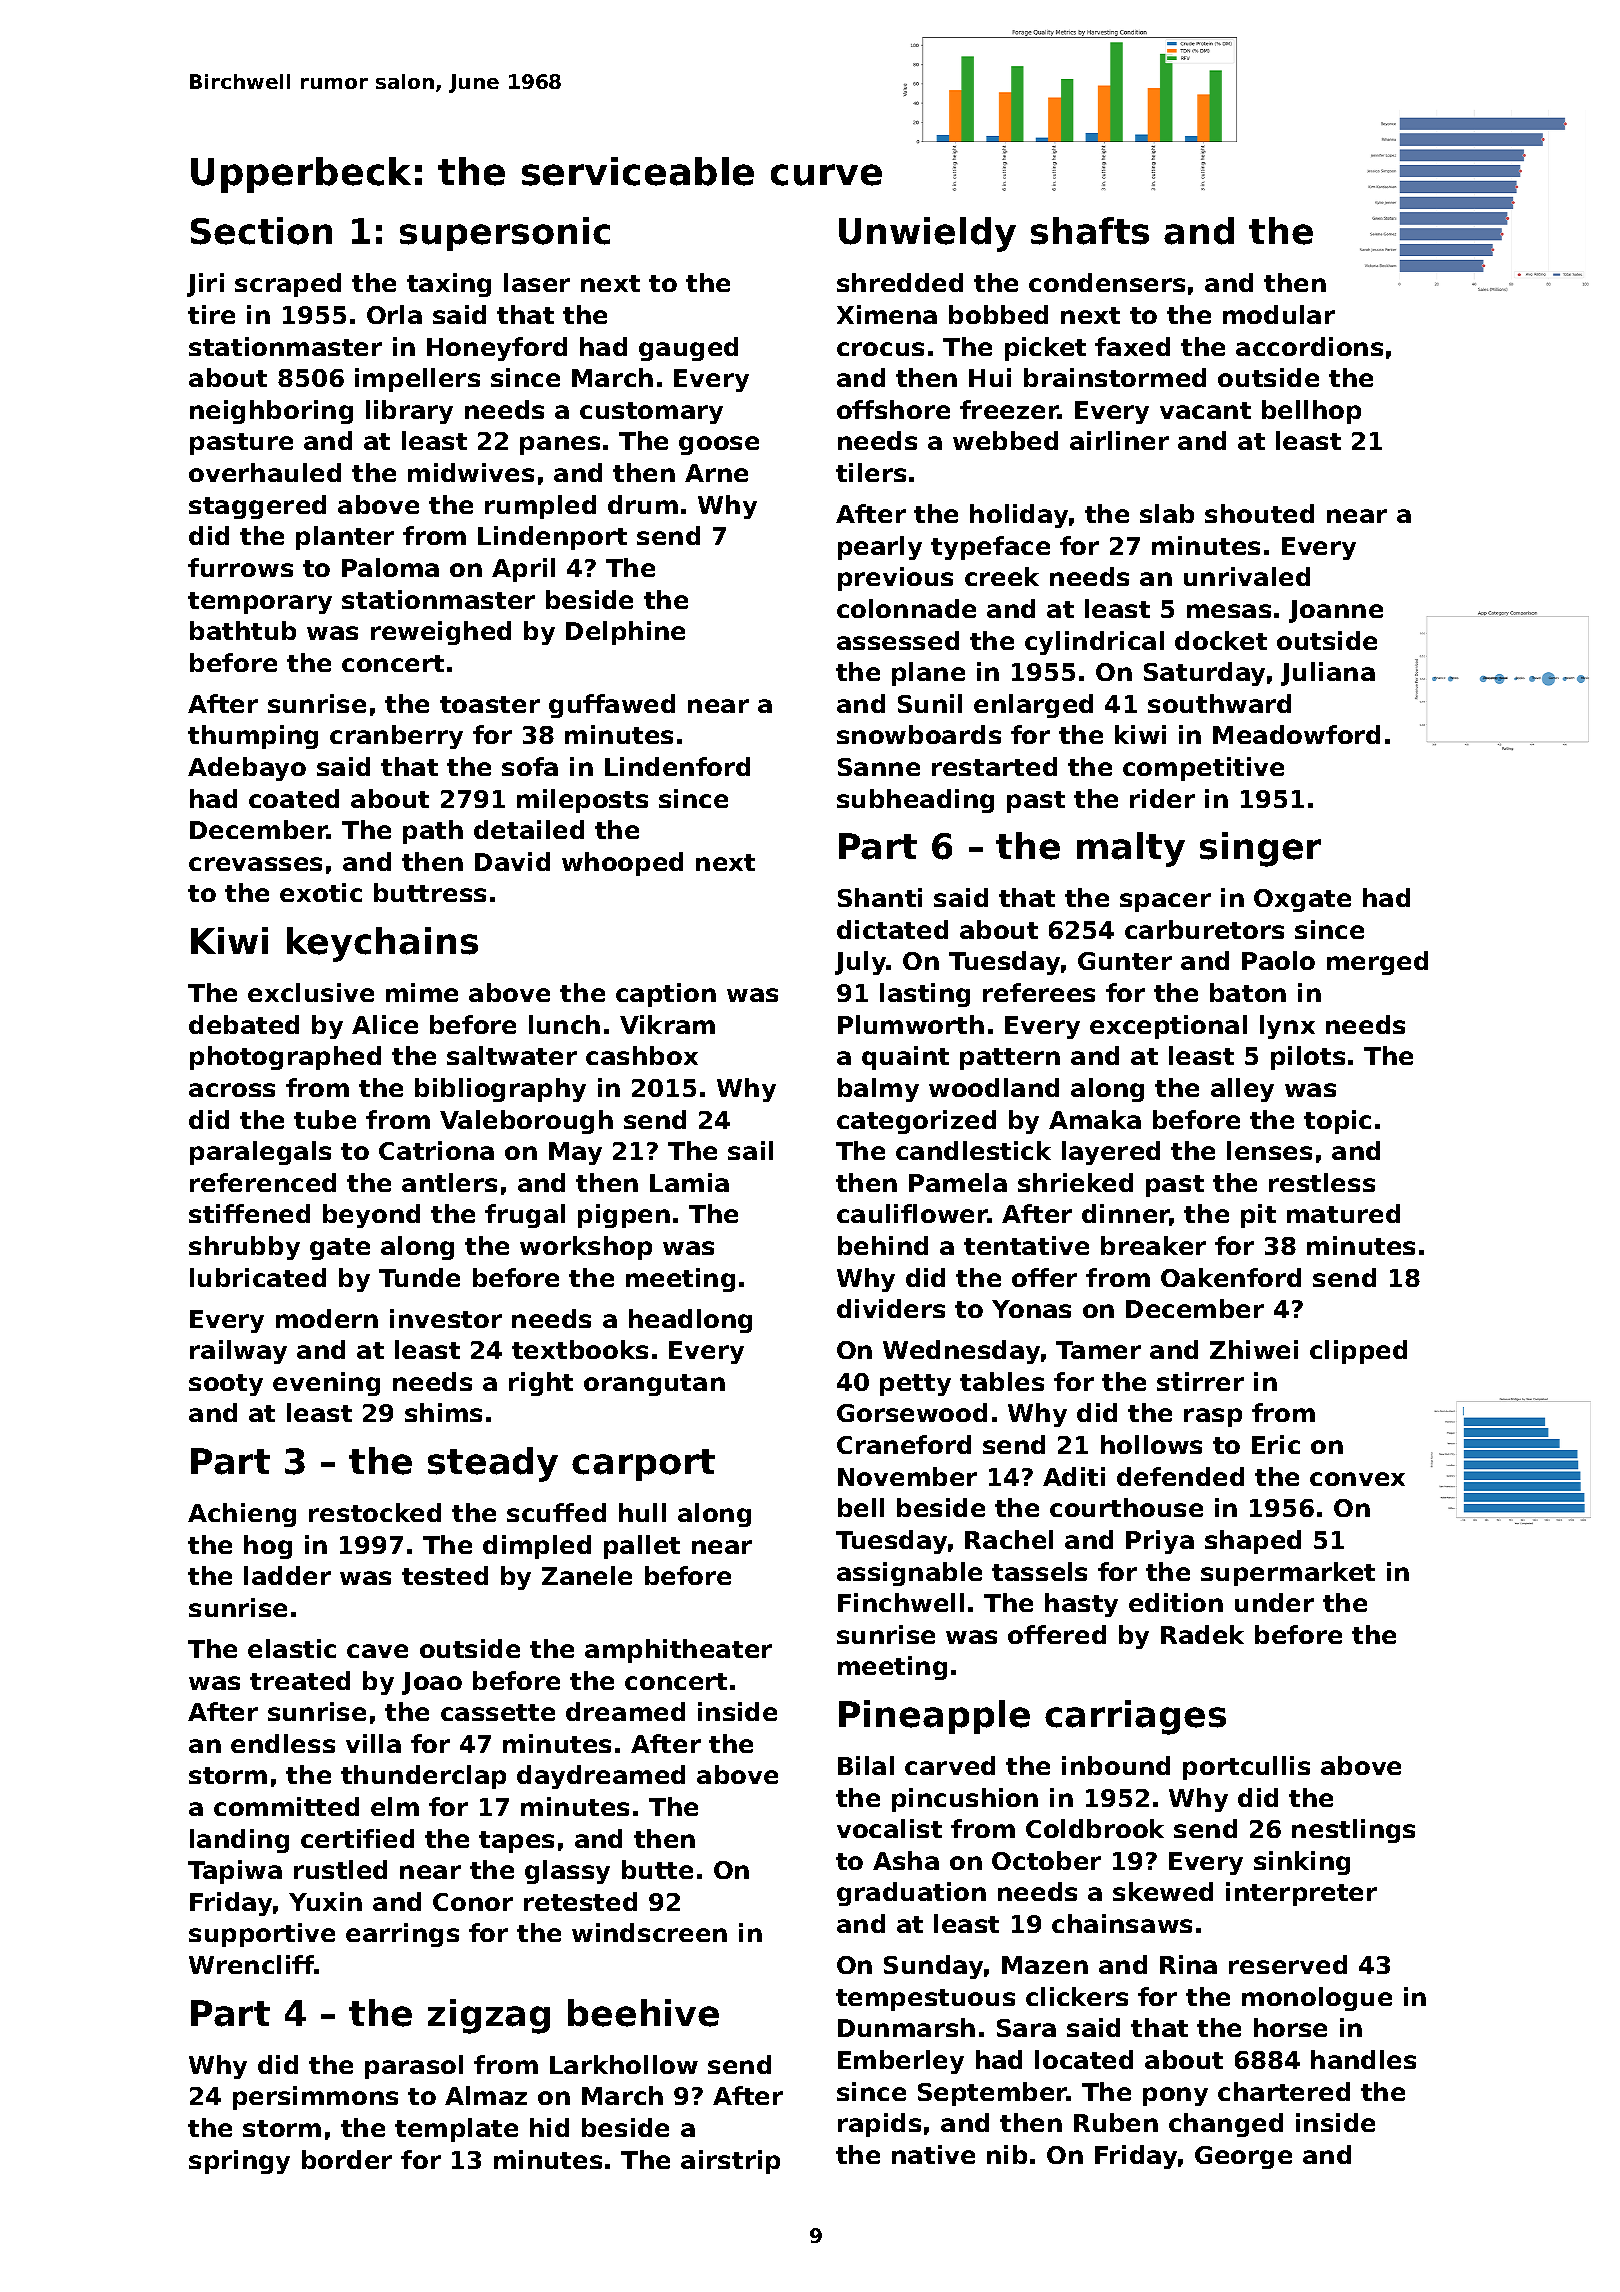  I want to click on border, so click(347, 2159).
